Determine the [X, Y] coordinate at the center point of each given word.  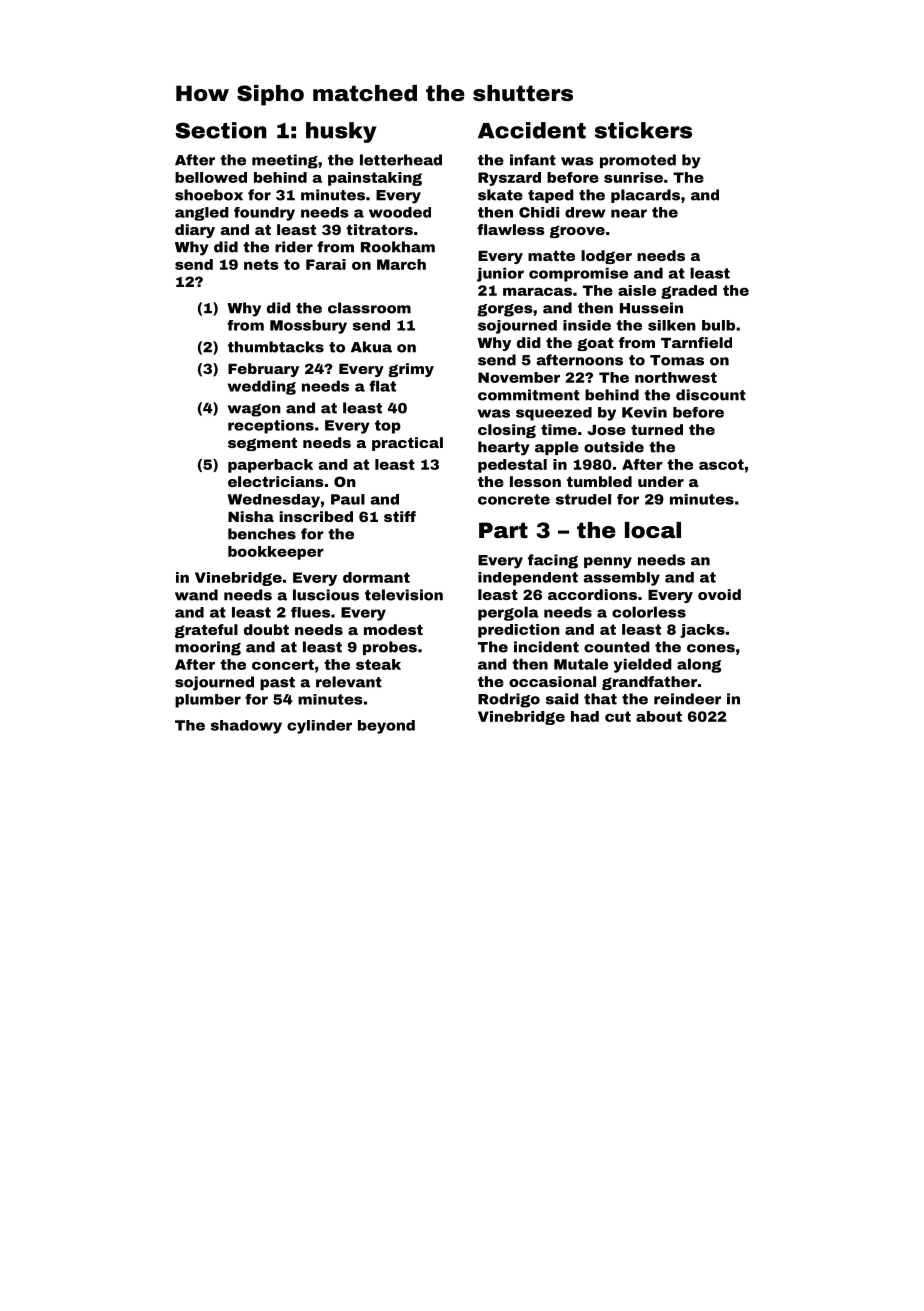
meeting [285, 161]
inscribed [316, 516]
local [653, 530]
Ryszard [509, 179]
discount [711, 395]
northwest [676, 377]
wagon [254, 410]
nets [261, 264]
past [277, 683]
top [388, 427]
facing [553, 561]
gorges [505, 310]
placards [645, 196]
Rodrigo [509, 700]
